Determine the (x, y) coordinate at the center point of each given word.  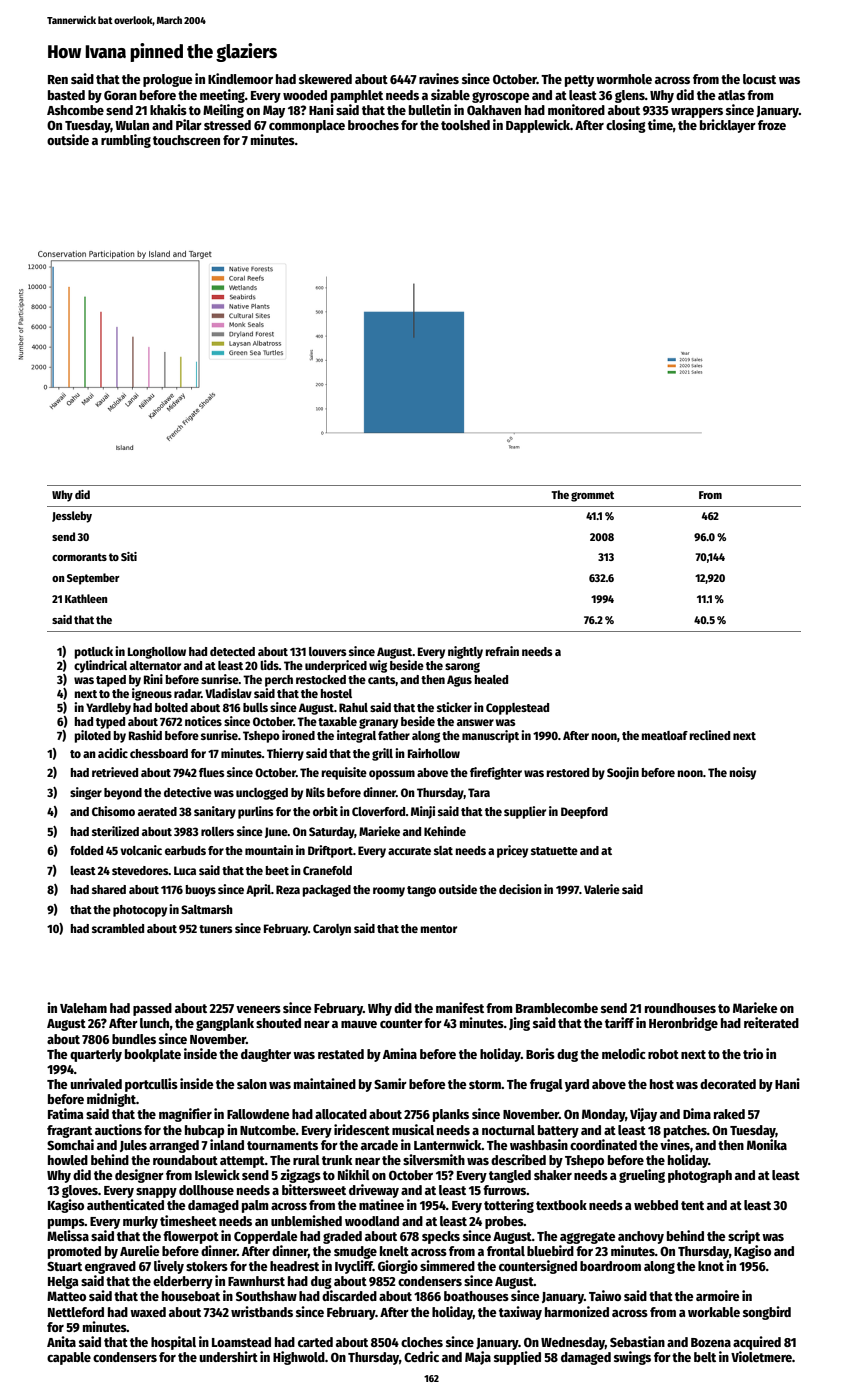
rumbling (126, 141)
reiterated (771, 1022)
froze (772, 125)
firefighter (496, 773)
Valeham (83, 1008)
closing (626, 126)
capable (69, 1358)
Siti (129, 556)
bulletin (430, 109)
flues (212, 772)
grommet (592, 496)
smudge (355, 1252)
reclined (709, 735)
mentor (438, 929)
